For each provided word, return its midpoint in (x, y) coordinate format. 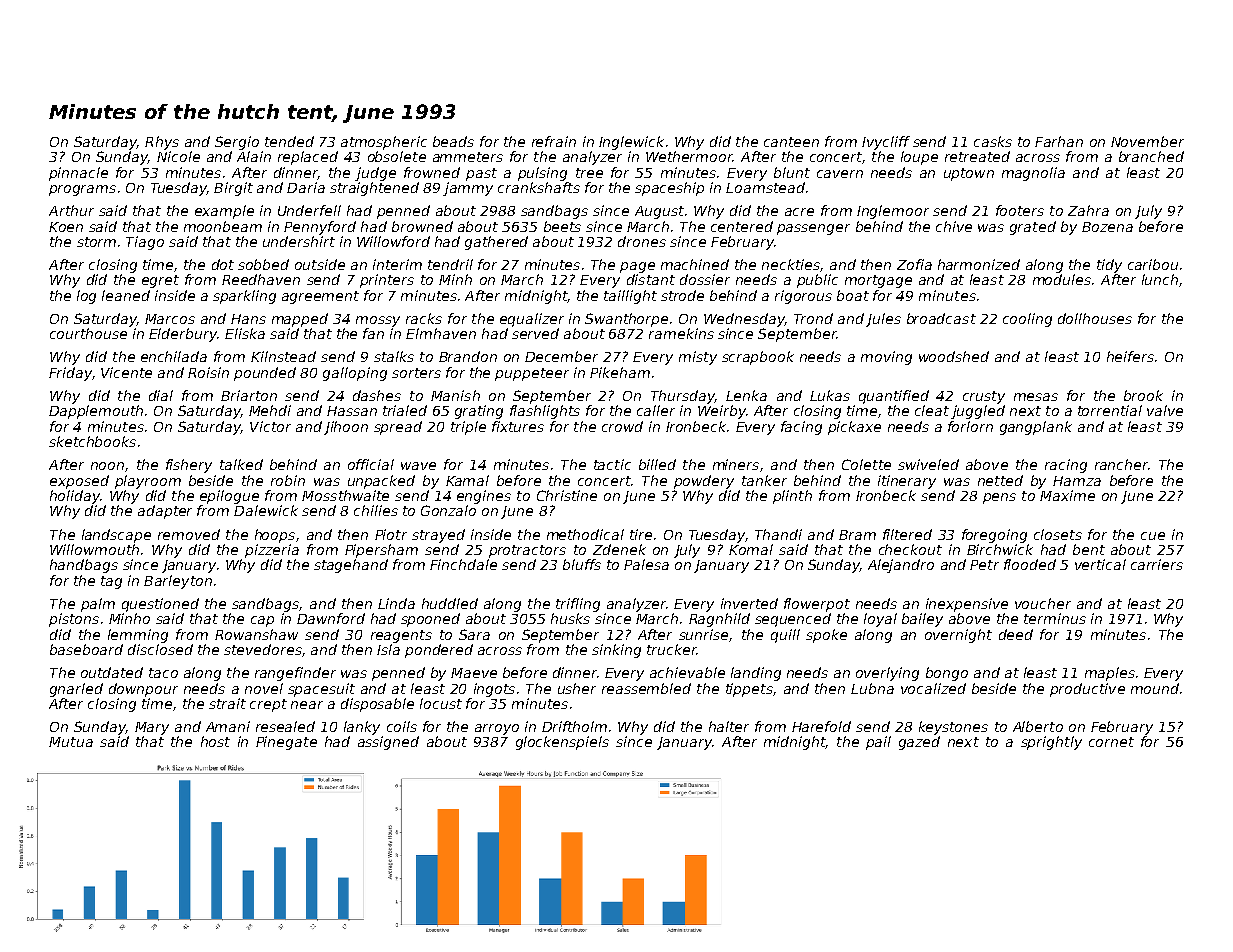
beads (453, 141)
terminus (1055, 618)
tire (641, 534)
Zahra (1088, 210)
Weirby (722, 412)
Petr (984, 565)
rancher (1121, 464)
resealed (285, 726)
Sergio (237, 143)
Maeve (474, 673)
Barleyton (178, 582)
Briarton (249, 395)
